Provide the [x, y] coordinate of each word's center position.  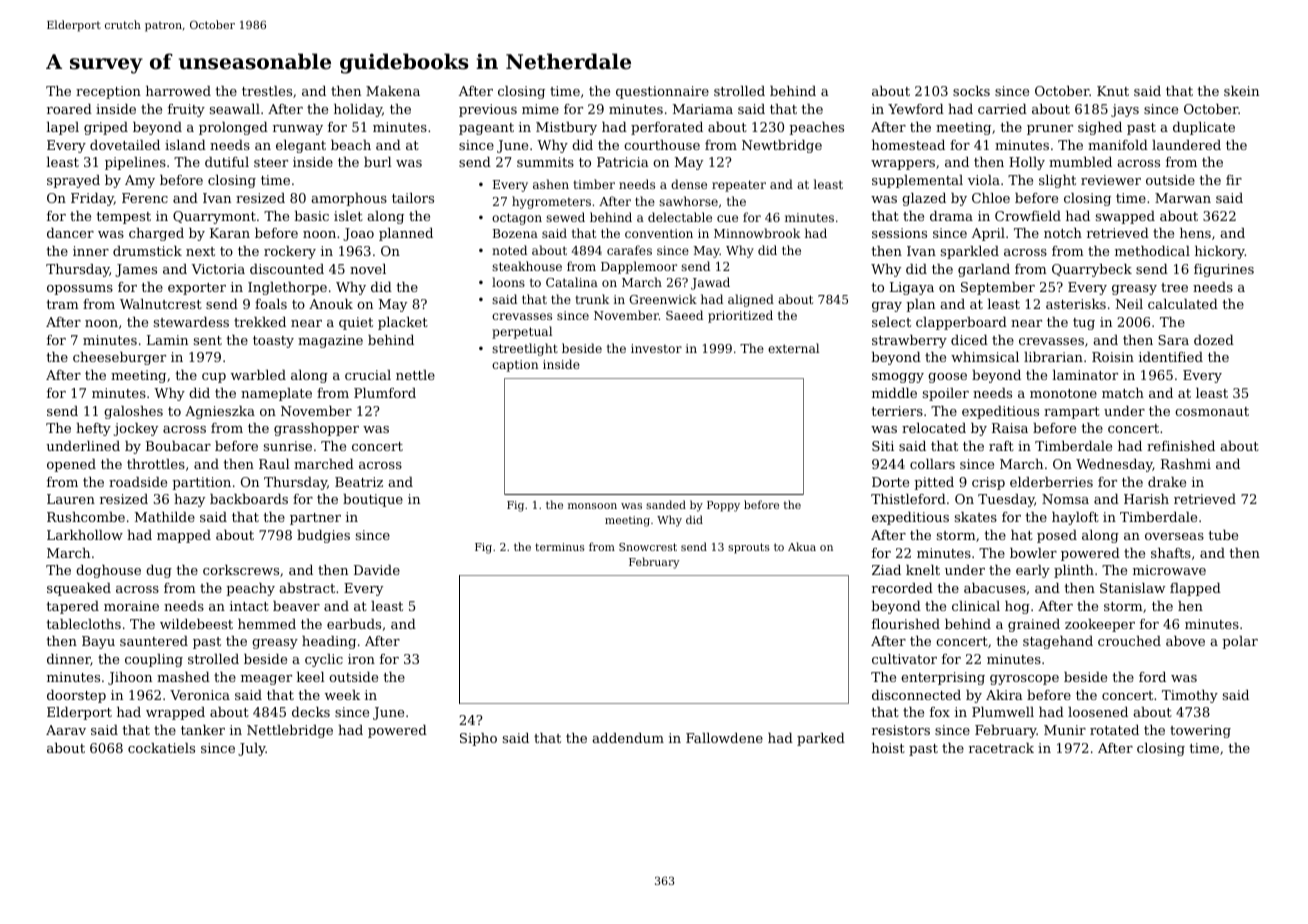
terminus [560, 547]
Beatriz [359, 482]
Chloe [991, 198]
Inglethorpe [287, 288]
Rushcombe [86, 517]
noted [509, 250]
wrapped [175, 713]
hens [1195, 233]
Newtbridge [782, 146]
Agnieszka [220, 412]
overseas [1174, 536]
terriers [897, 411]
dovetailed [125, 145]
